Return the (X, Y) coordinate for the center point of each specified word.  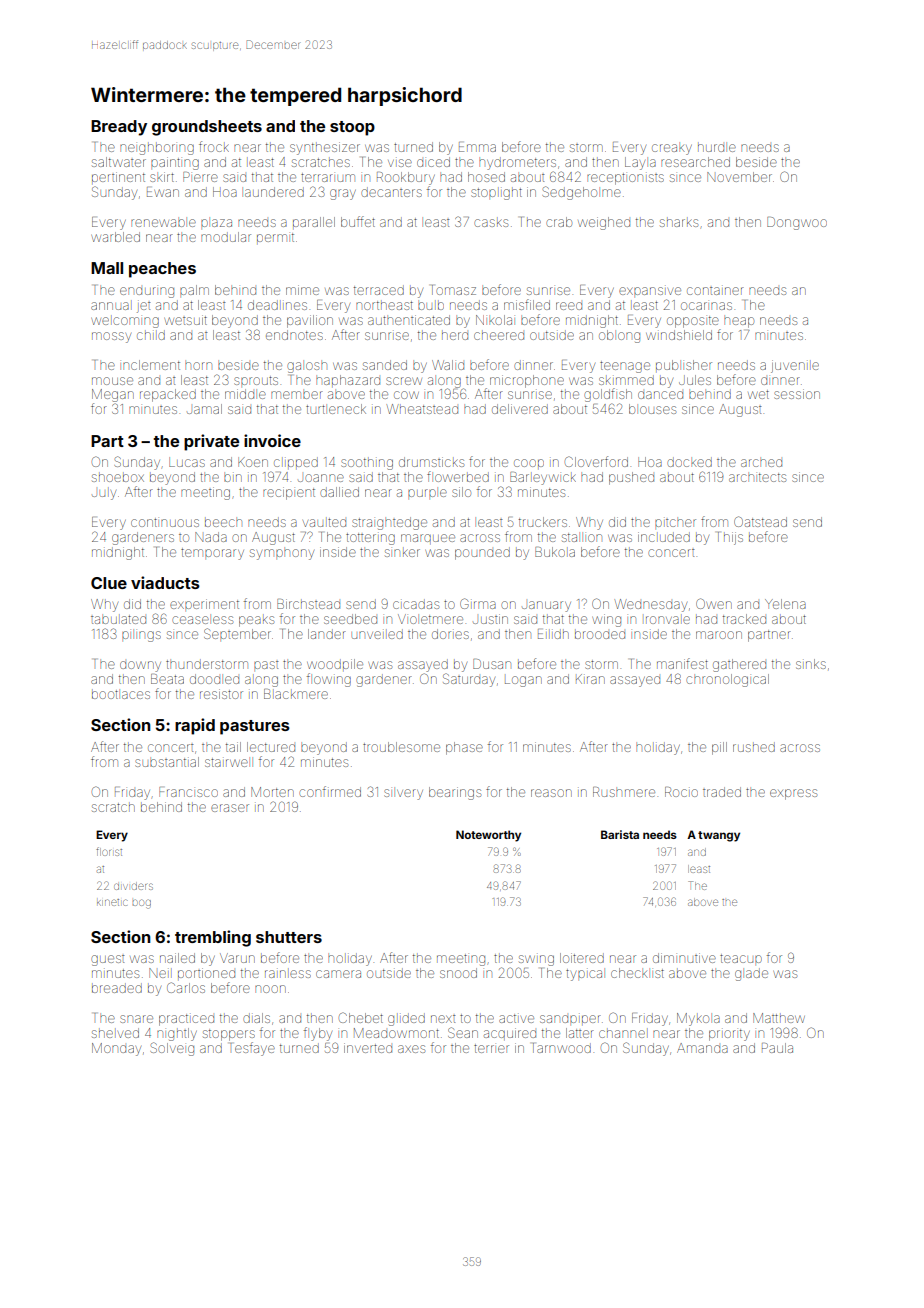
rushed (754, 747)
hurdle (717, 148)
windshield (679, 335)
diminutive (684, 958)
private (211, 442)
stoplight (496, 194)
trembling (213, 938)
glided (406, 1019)
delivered (520, 409)
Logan (523, 681)
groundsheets (207, 128)
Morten (272, 792)
